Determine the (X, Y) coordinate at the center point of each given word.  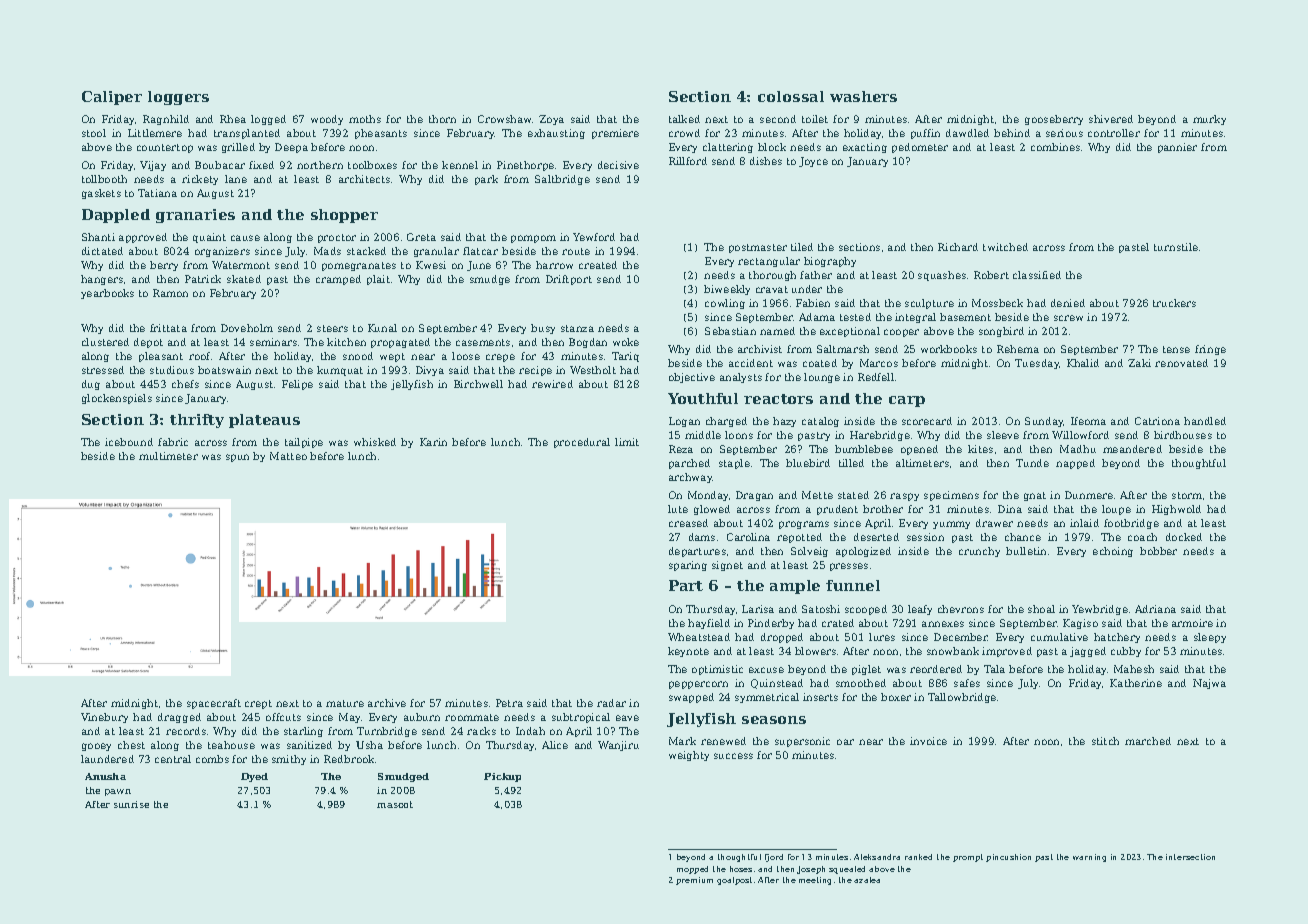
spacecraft (214, 704)
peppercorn (698, 685)
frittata (168, 328)
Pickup (502, 777)
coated (820, 363)
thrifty (197, 421)
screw (1068, 318)
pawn (118, 792)
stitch (1105, 741)
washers (863, 96)
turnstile (1176, 247)
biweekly (727, 290)
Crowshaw (504, 119)
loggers (178, 98)
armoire (1192, 623)
